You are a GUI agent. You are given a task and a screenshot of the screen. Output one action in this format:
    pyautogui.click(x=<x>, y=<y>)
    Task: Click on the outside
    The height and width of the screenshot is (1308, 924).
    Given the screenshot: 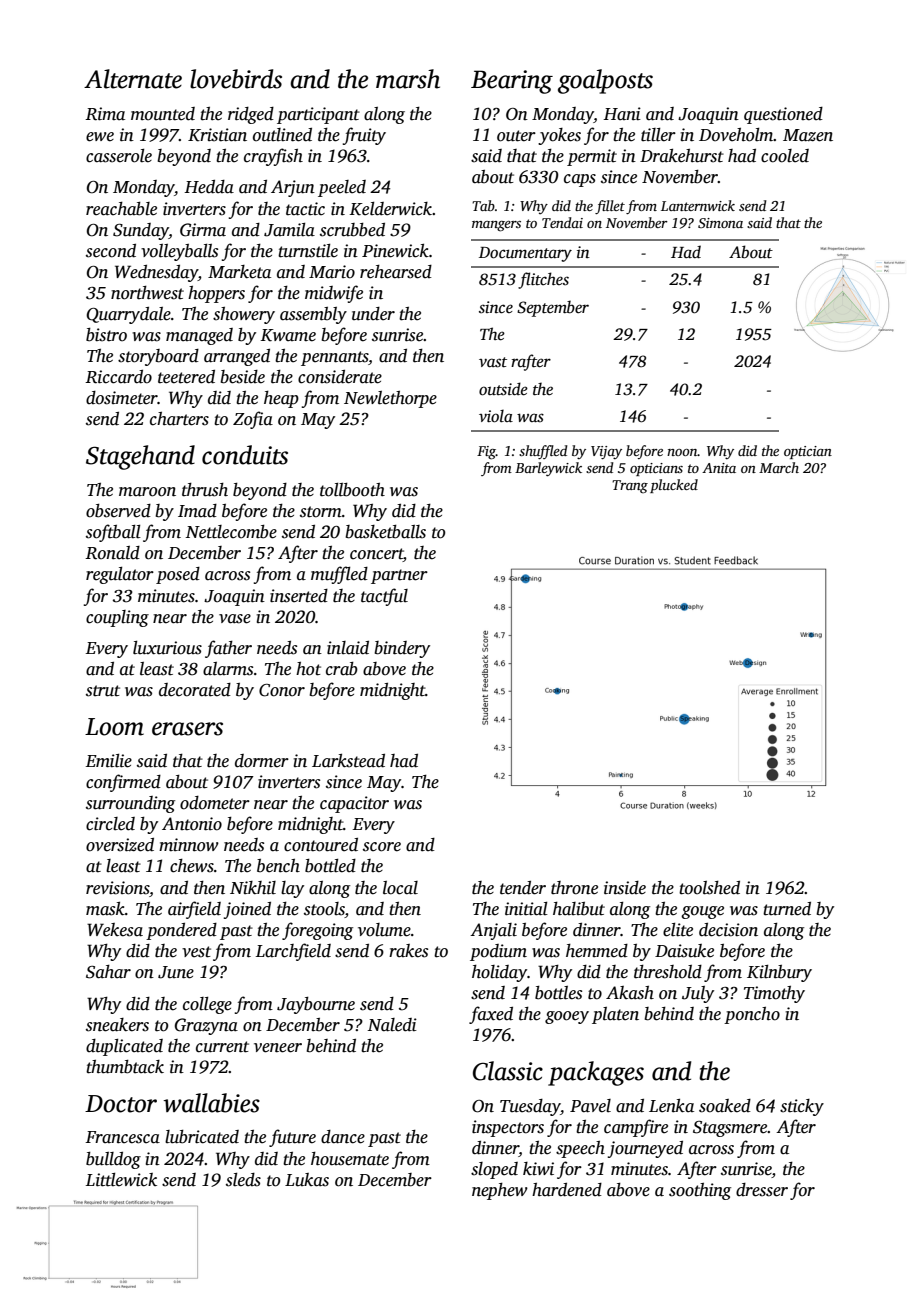 What is the action you would take?
    pyautogui.click(x=503, y=389)
